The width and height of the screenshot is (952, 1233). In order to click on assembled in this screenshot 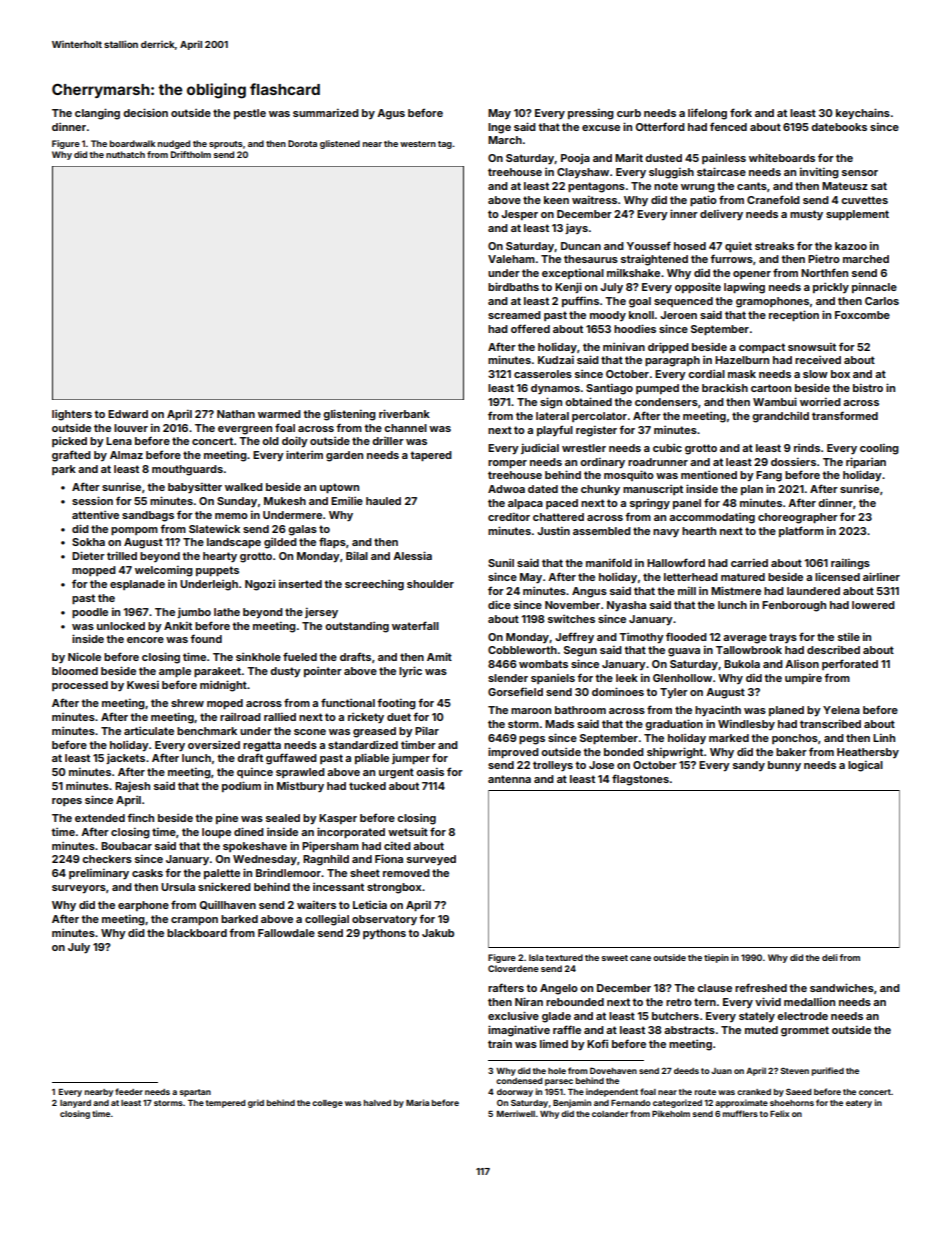, I will do `click(602, 531)`.
